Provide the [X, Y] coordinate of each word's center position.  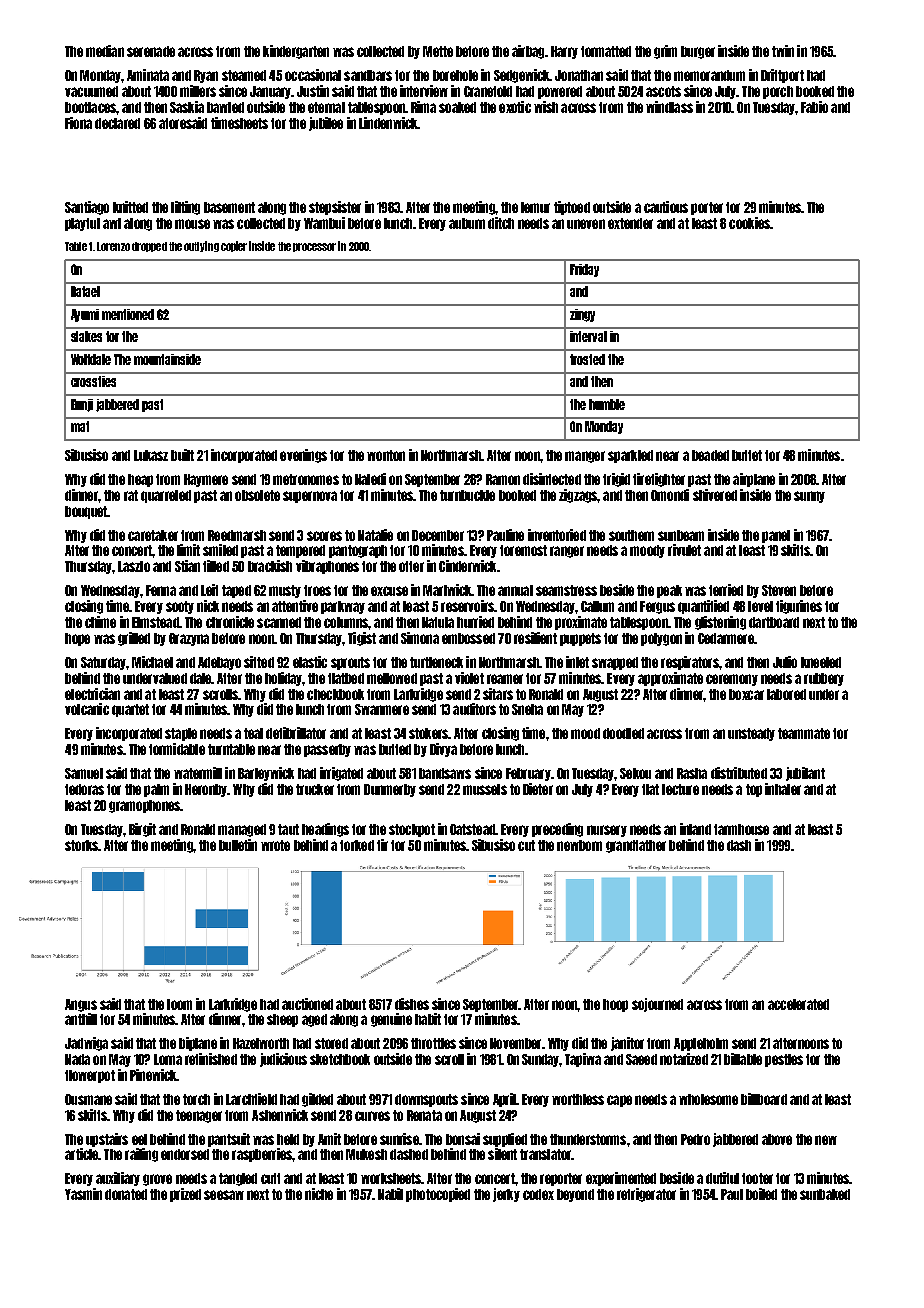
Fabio [814, 107]
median [105, 51]
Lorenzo [113, 246]
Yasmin [83, 1194]
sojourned [657, 1005]
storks [81, 845]
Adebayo [219, 663]
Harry [564, 52]
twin [783, 51]
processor [314, 247]
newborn [579, 845]
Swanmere [382, 709]
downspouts [426, 1100]
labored [786, 694]
